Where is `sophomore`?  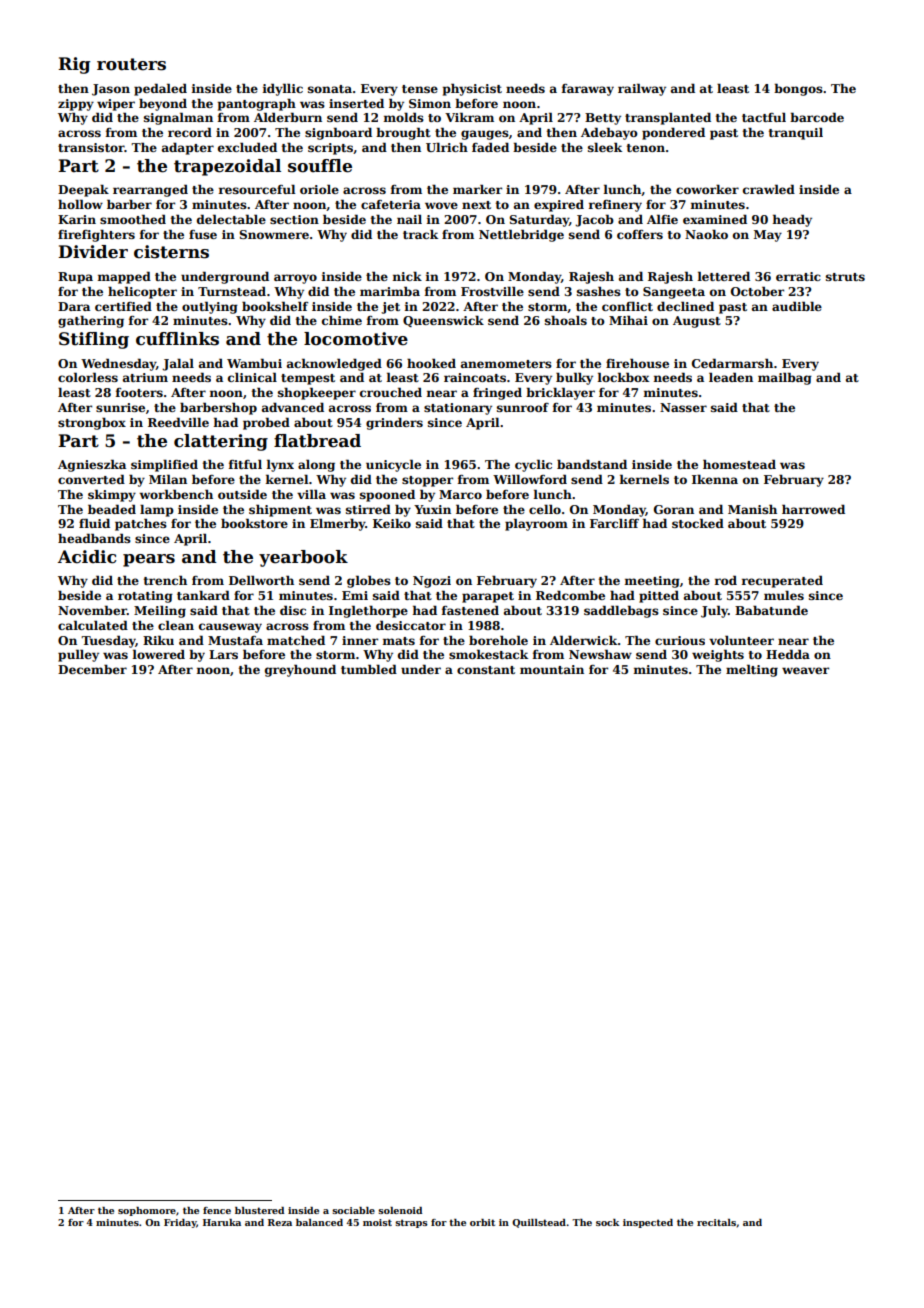 sophomore is located at coordinates (147, 1211).
